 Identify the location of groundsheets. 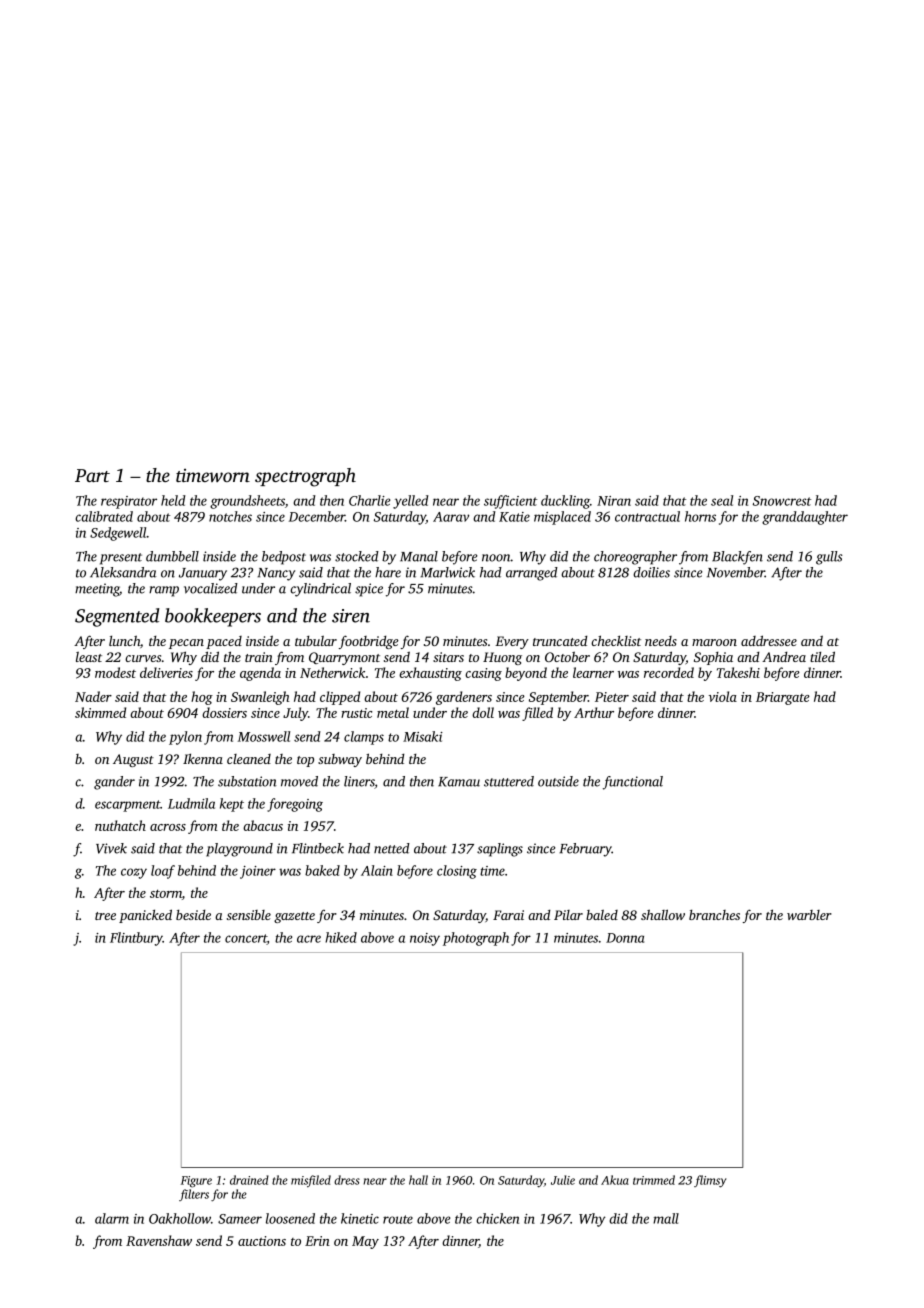
(247, 502).
